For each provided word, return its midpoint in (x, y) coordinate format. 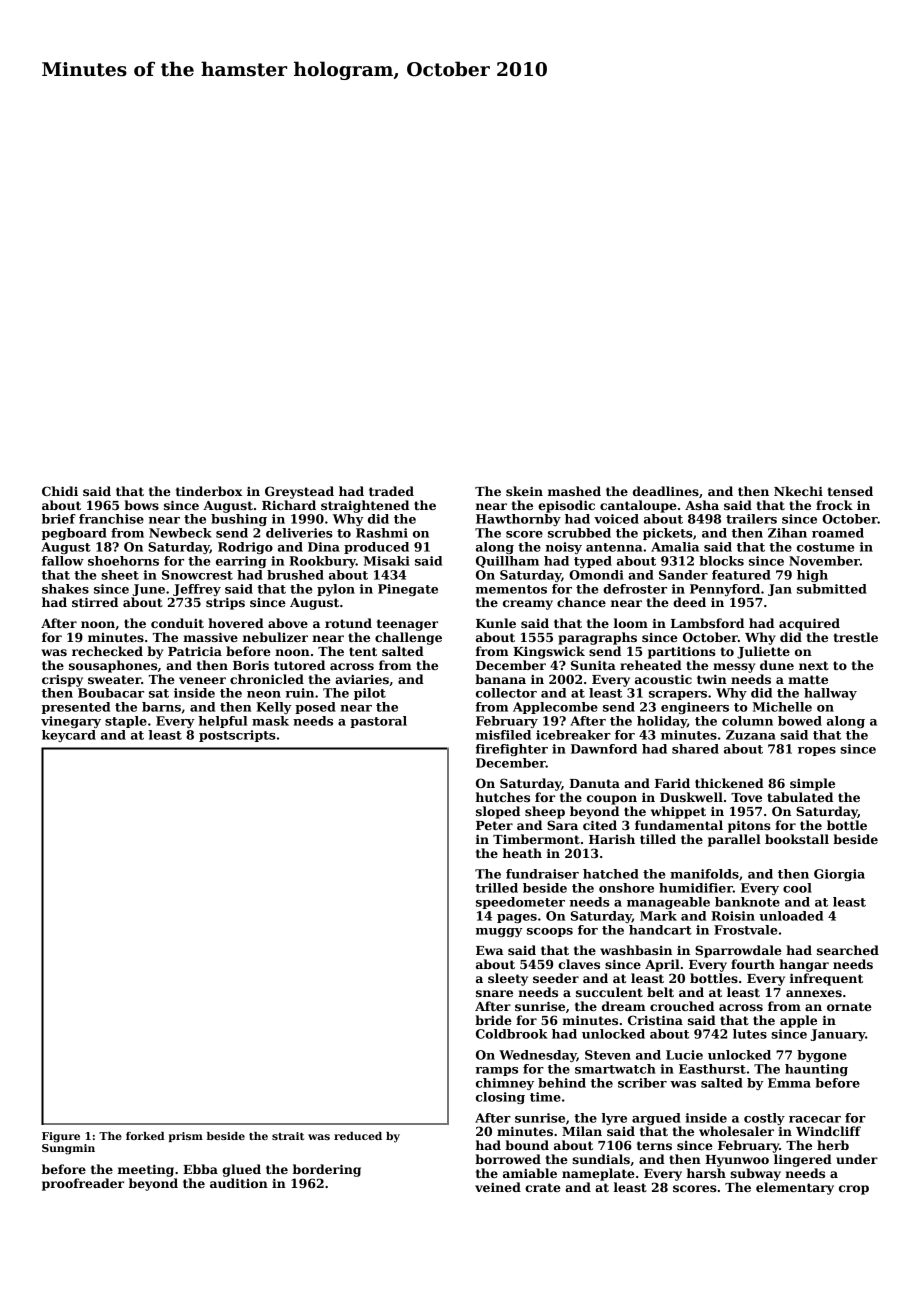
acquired (809, 624)
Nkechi (798, 491)
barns (161, 707)
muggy (499, 932)
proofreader (83, 1184)
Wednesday (538, 1056)
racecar (815, 1119)
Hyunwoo (737, 1161)
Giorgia (839, 875)
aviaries (362, 679)
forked (145, 1136)
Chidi (60, 491)
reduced (358, 1136)
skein (524, 491)
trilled (496, 888)
